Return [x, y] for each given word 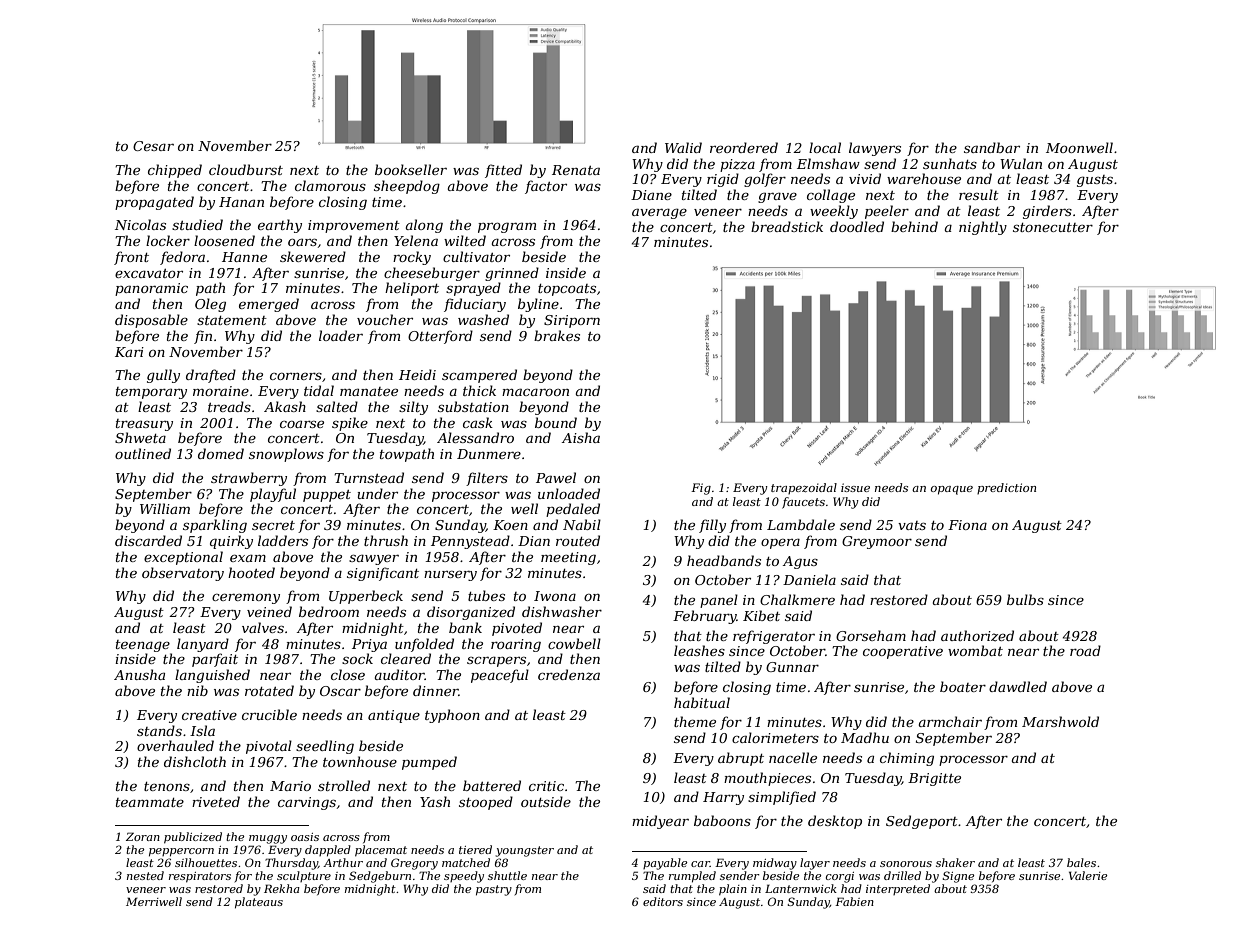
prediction [1006, 489]
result [979, 194]
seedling [325, 747]
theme [695, 721]
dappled [328, 851]
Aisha [580, 437]
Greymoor [877, 542]
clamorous [330, 185]
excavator [149, 273]
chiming [907, 759]
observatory [183, 574]
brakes [557, 335]
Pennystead [470, 542]
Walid [683, 147]
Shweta [140, 437]
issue [855, 487]
